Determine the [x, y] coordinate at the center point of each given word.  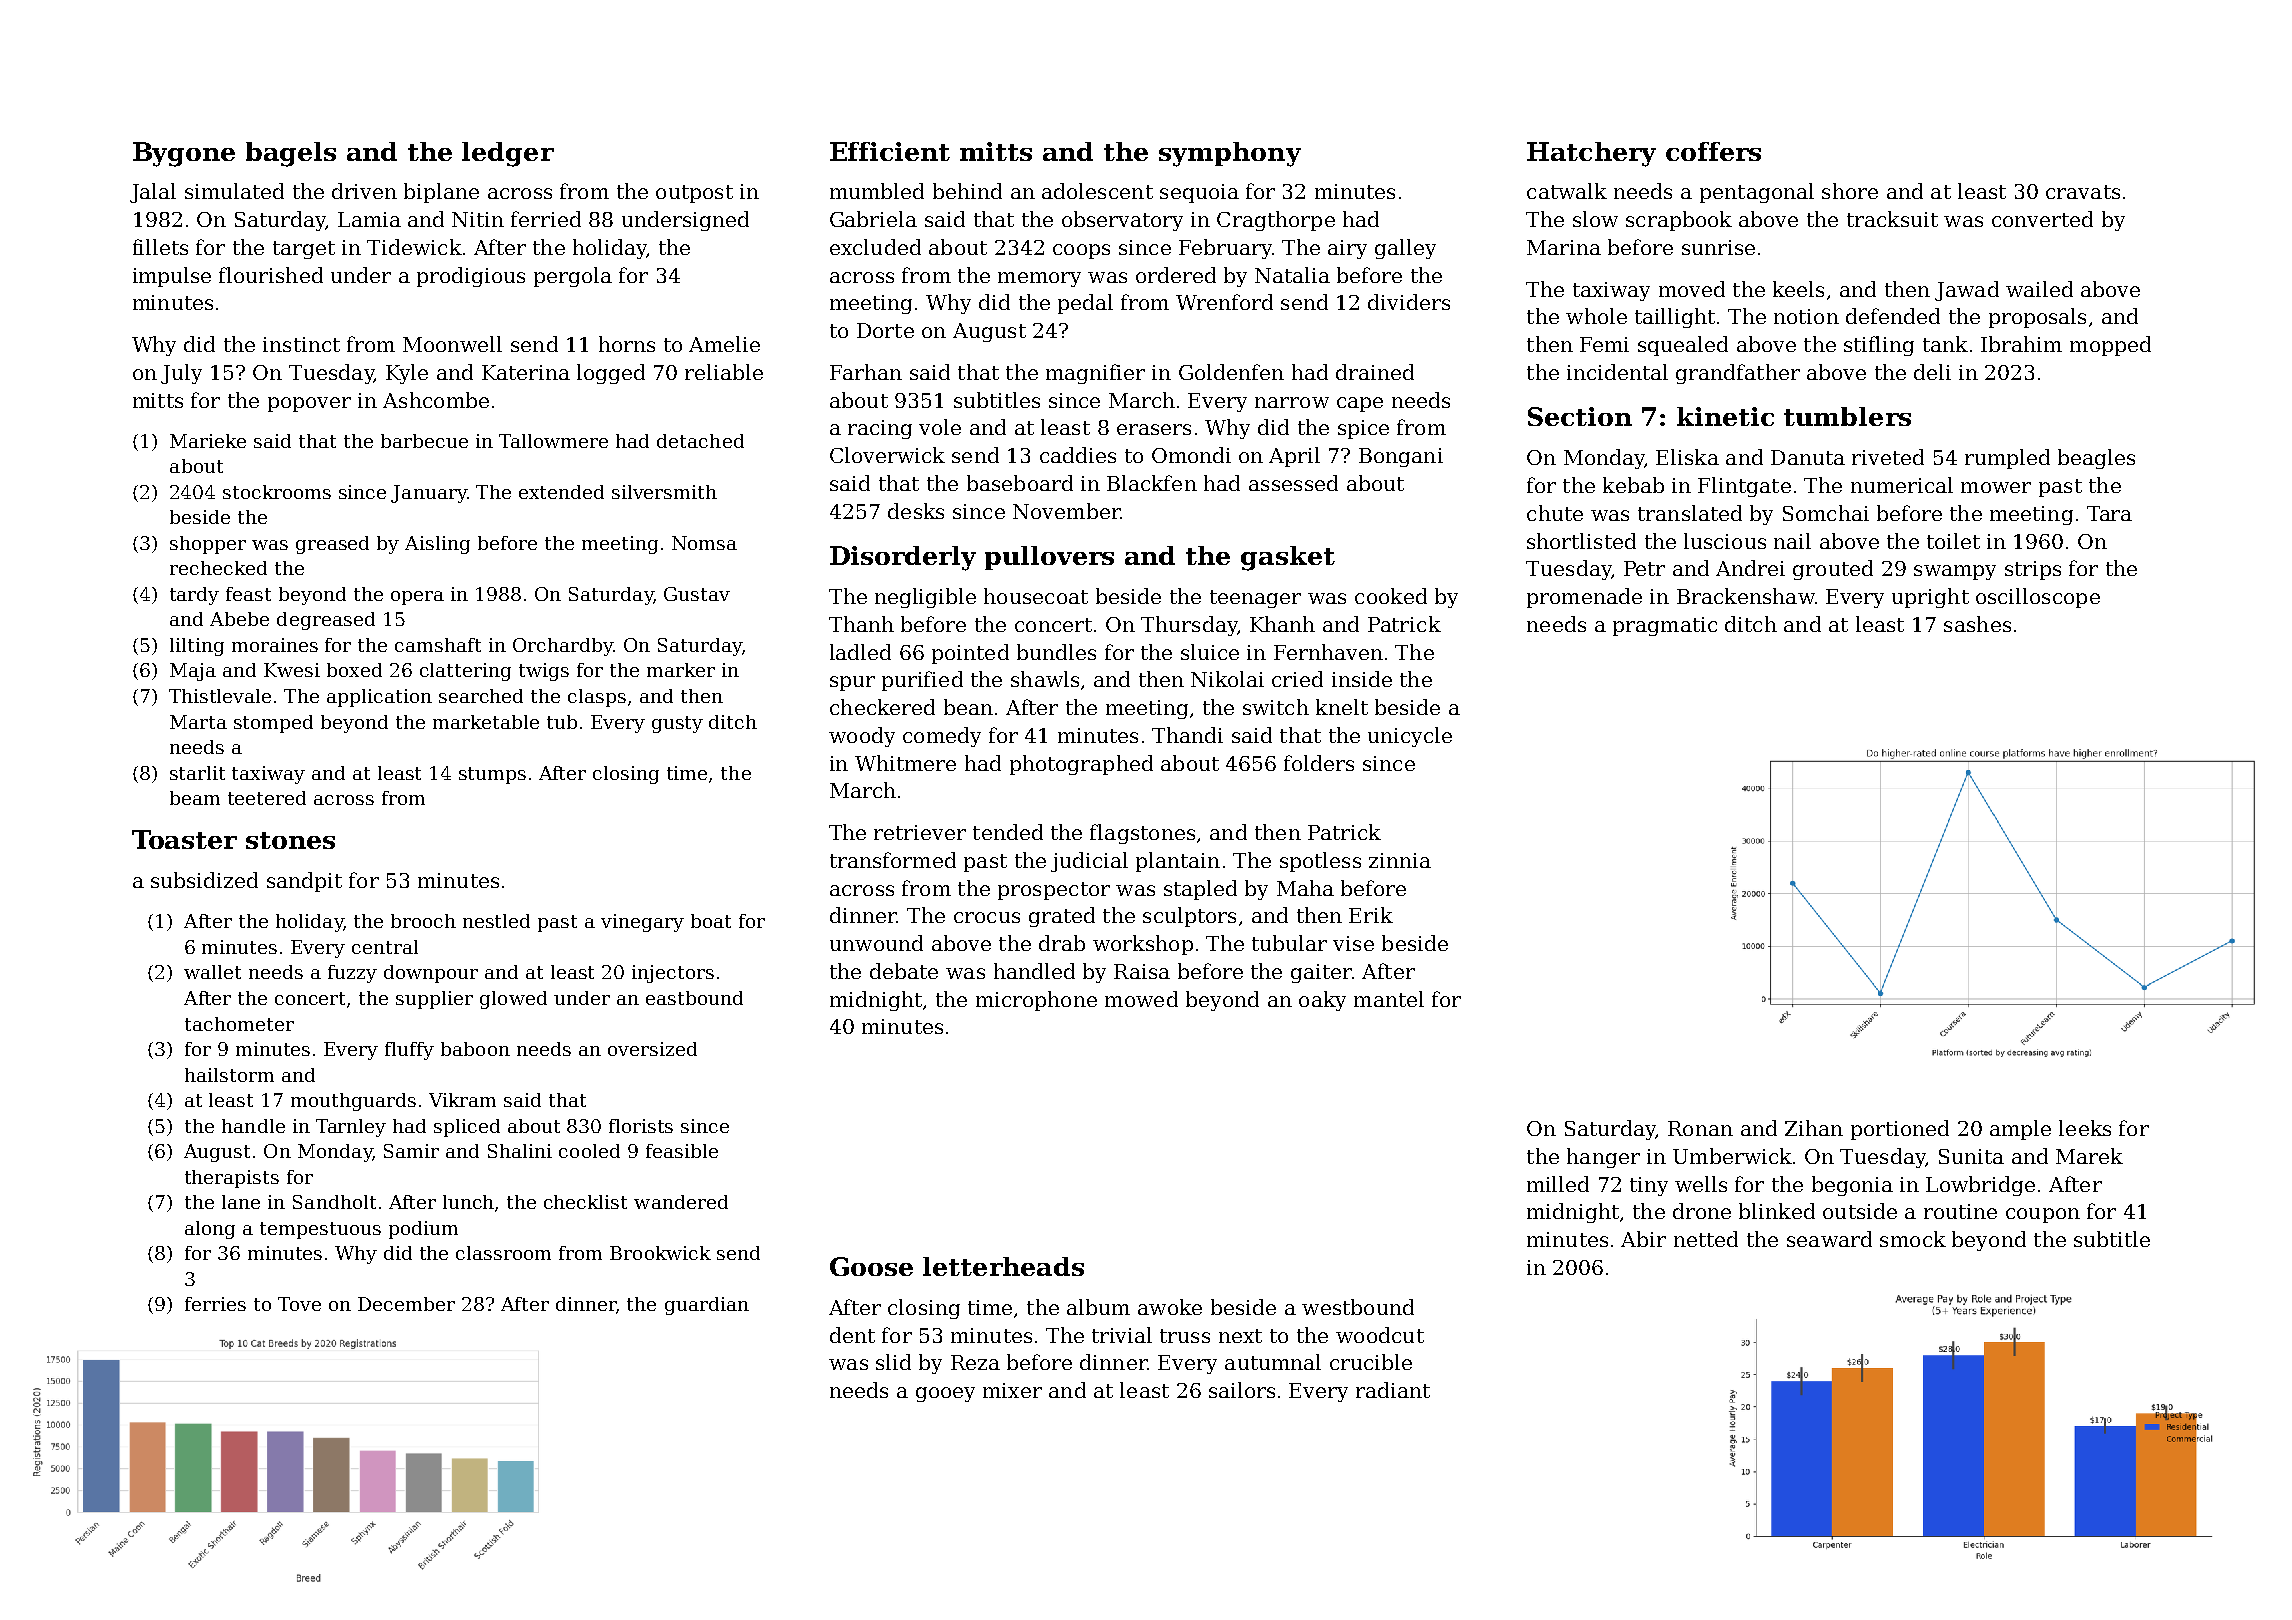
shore [1850, 191]
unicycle [1410, 737]
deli [1932, 372]
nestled [496, 921]
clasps [597, 698]
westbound [1358, 1307]
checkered [882, 707]
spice [1363, 429]
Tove [299, 1304]
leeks [2085, 1128]
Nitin [478, 219]
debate [904, 971]
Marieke [208, 441]
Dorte [885, 330]
